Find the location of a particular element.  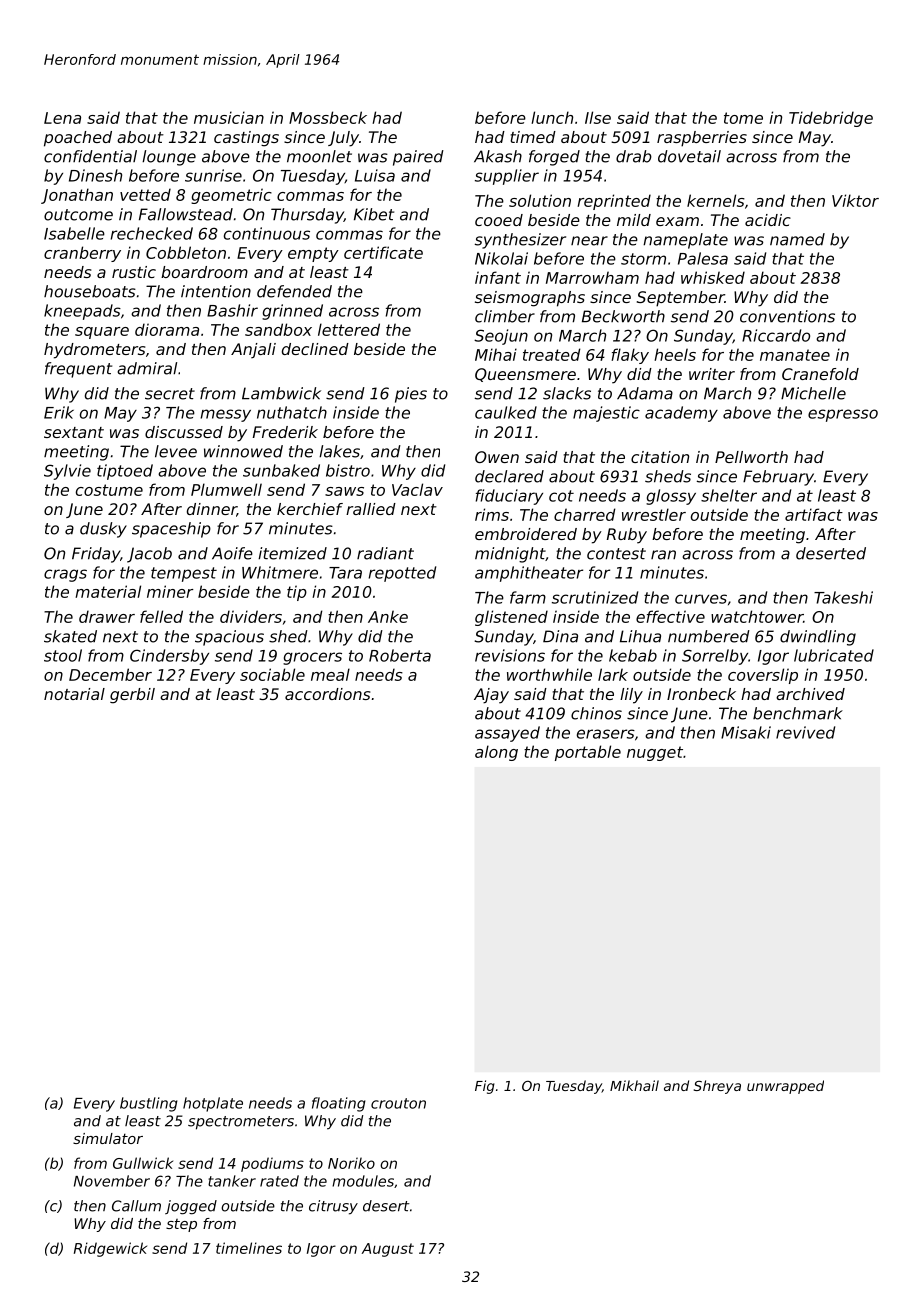

along is located at coordinates (496, 753).
